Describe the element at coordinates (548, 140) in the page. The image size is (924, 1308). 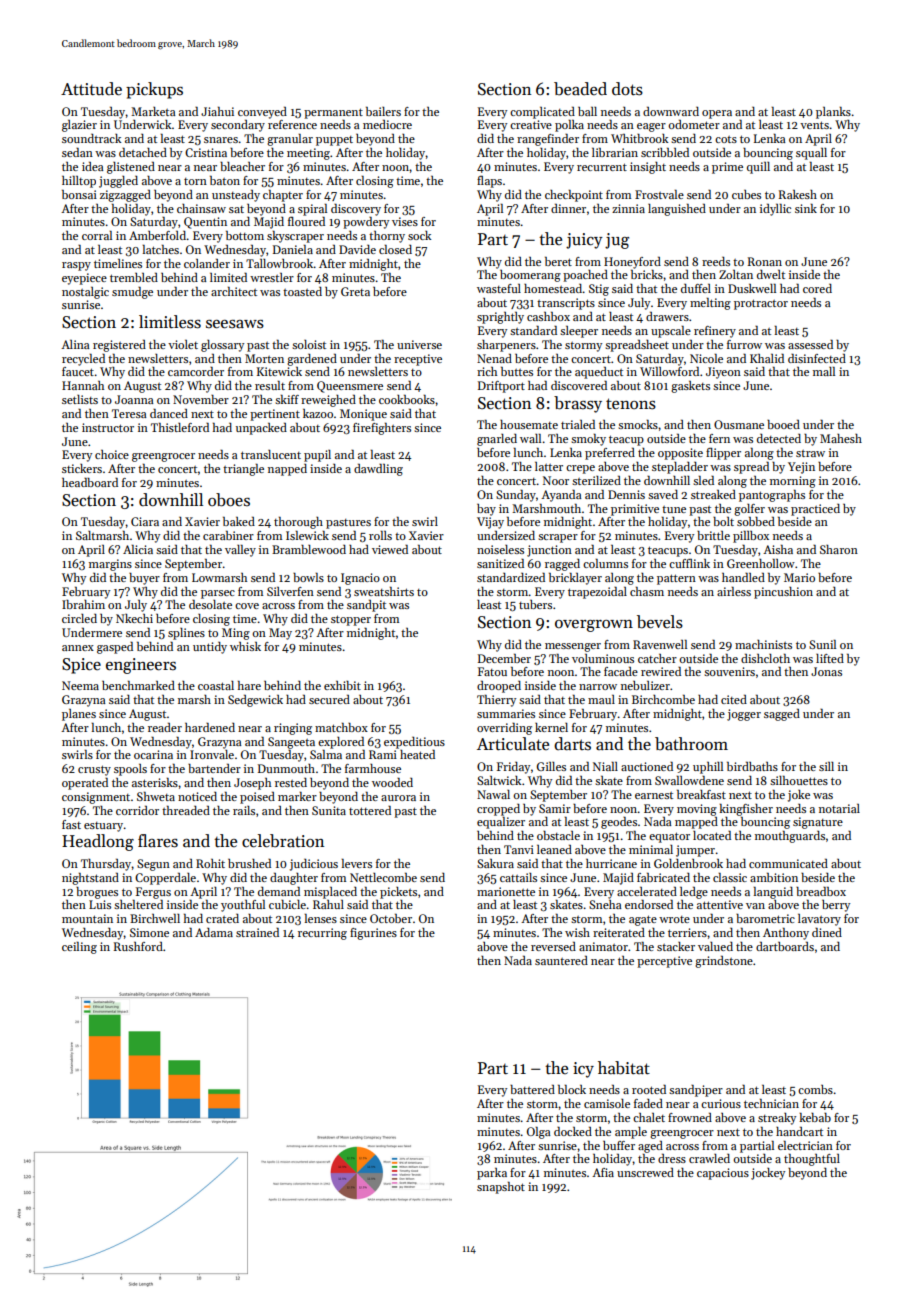
I see `rangefinder` at that location.
